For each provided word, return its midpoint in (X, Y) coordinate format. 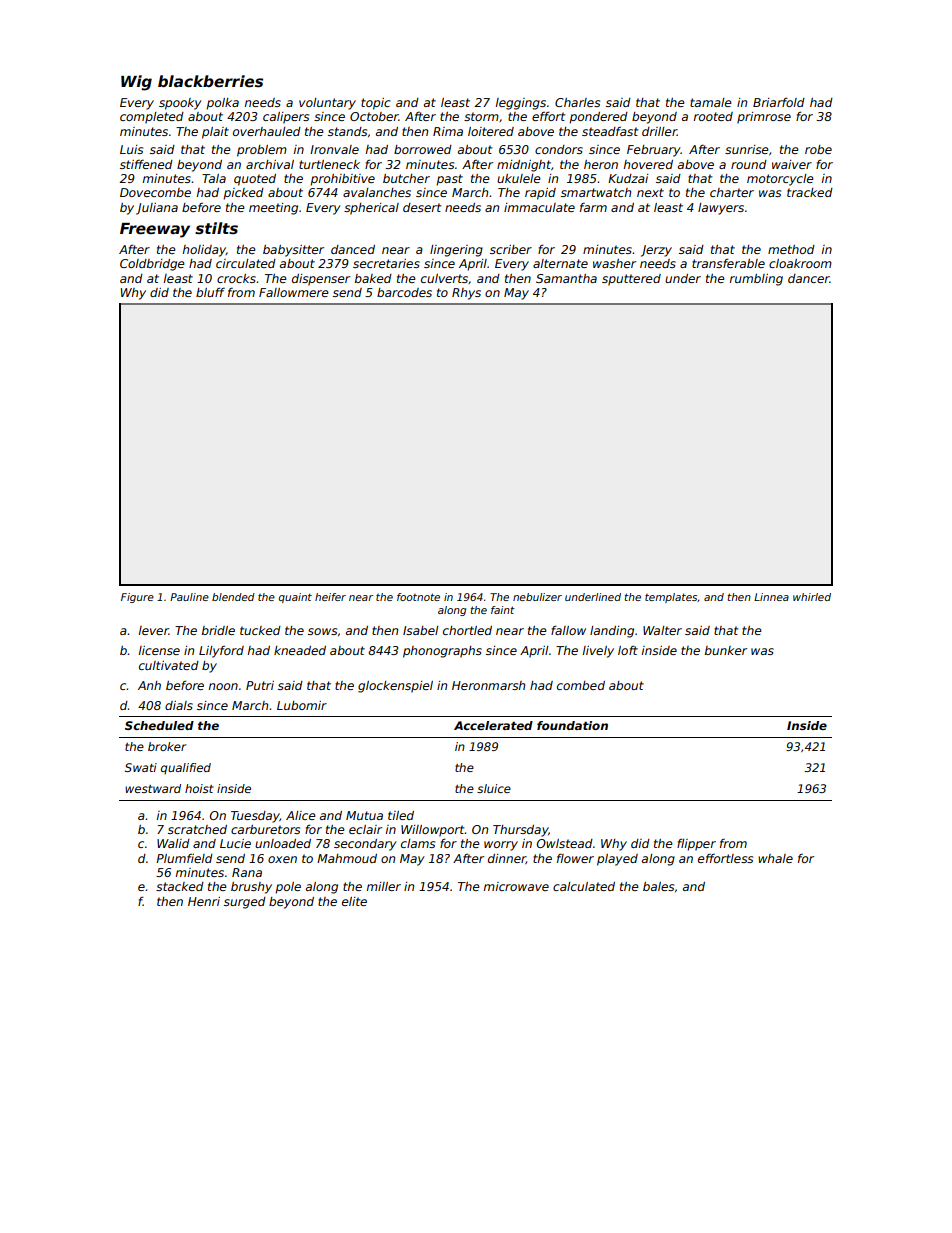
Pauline (189, 597)
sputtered (631, 280)
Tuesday (255, 817)
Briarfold (779, 102)
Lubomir (302, 705)
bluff (210, 292)
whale (775, 858)
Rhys (466, 294)
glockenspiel (395, 687)
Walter (662, 630)
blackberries (210, 81)
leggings (521, 104)
